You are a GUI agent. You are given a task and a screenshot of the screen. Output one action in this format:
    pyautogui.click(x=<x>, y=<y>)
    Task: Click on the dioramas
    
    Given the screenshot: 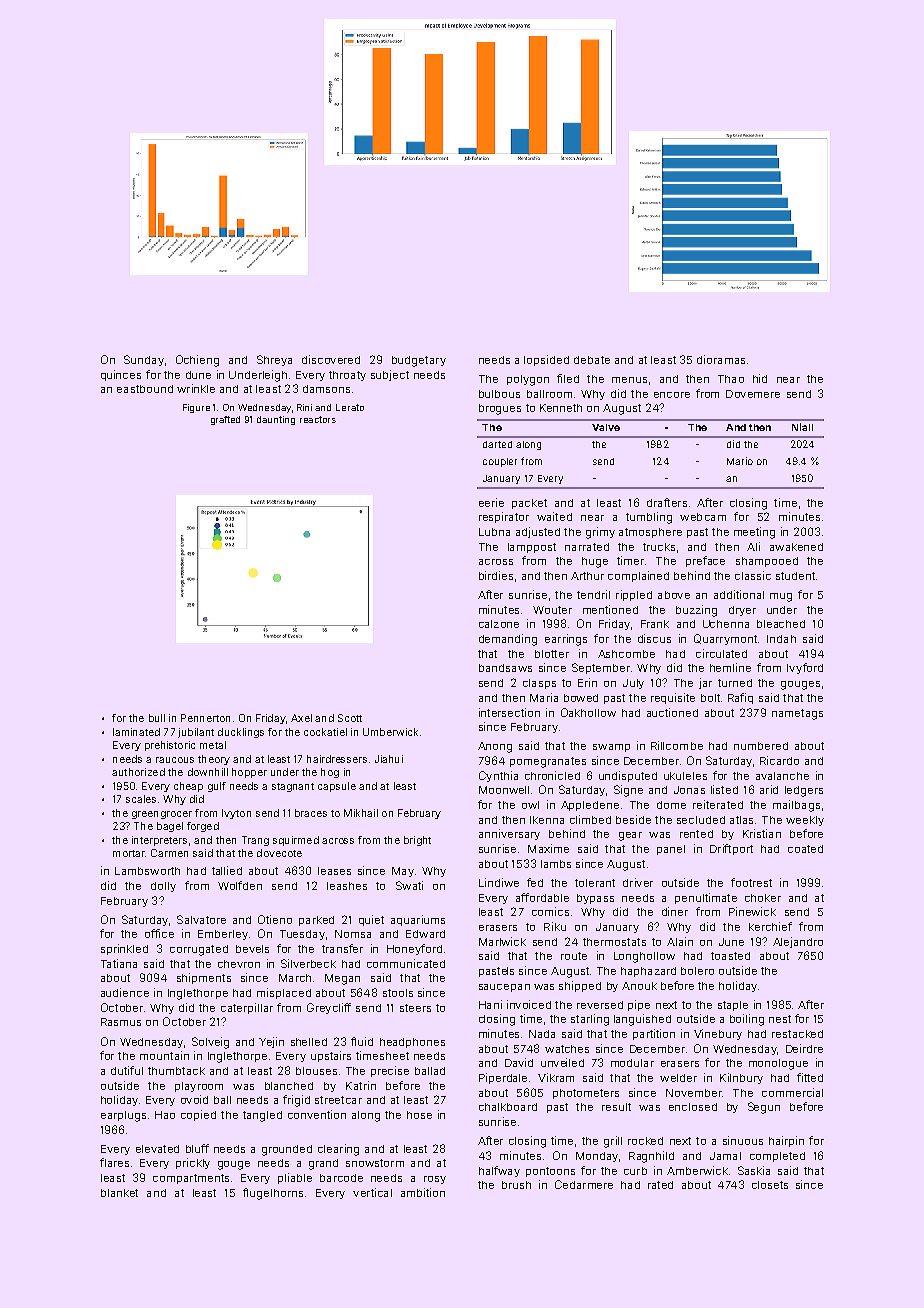 What is the action you would take?
    pyautogui.click(x=721, y=359)
